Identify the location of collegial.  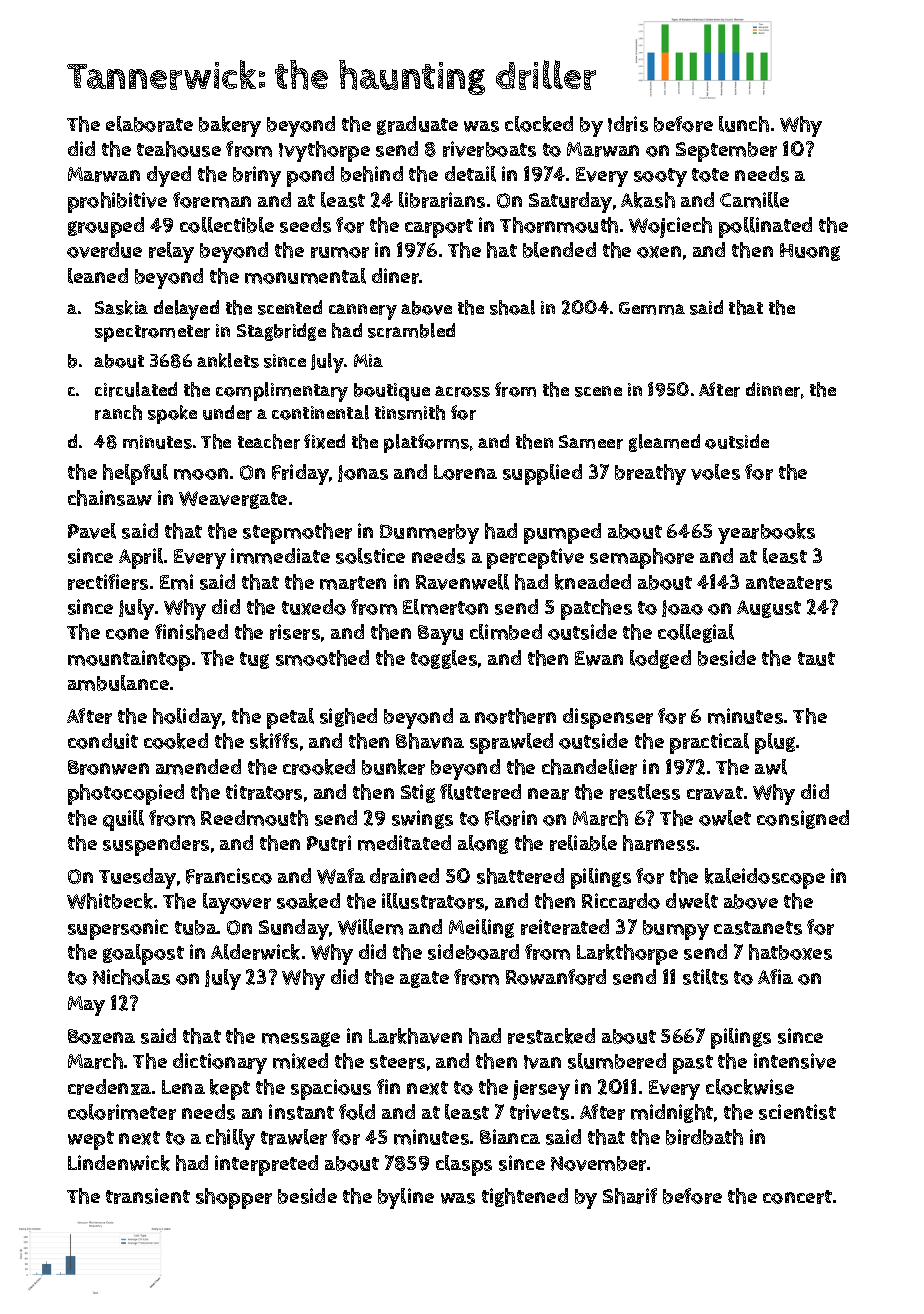
(696, 633).
